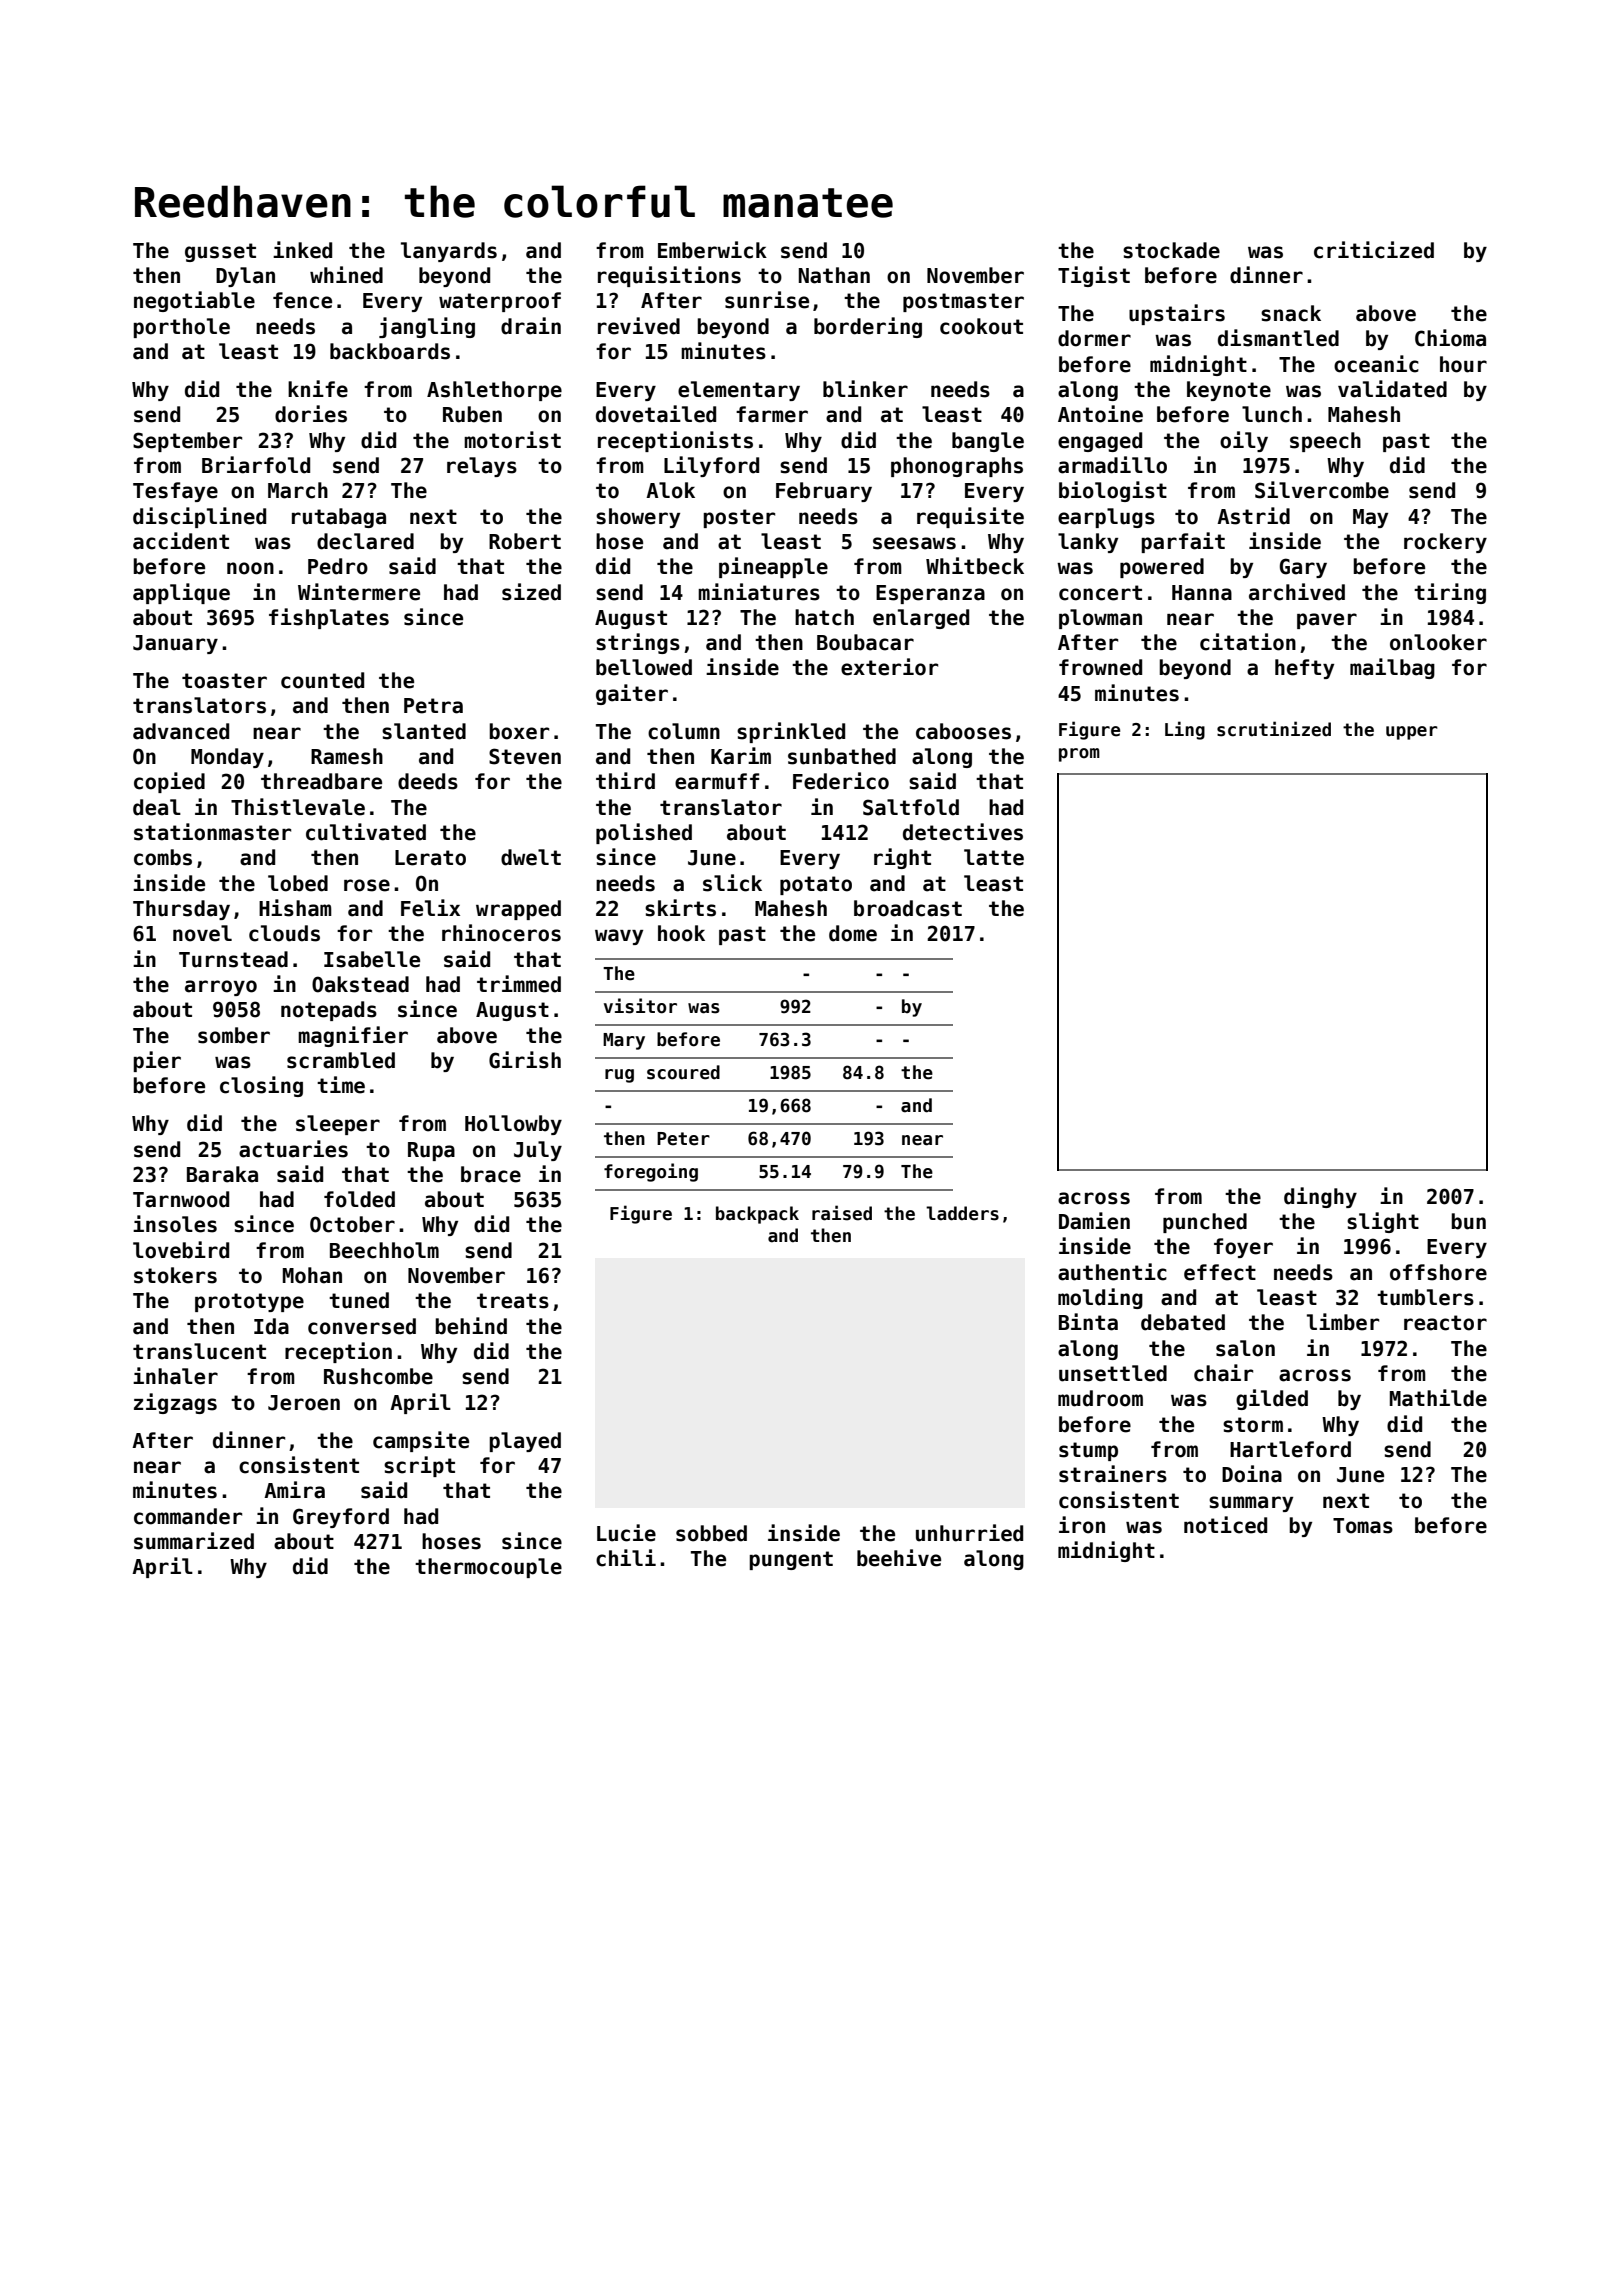 The image size is (1620, 2292). Describe the element at coordinates (791, 1560) in the screenshot. I see `pungent` at that location.
